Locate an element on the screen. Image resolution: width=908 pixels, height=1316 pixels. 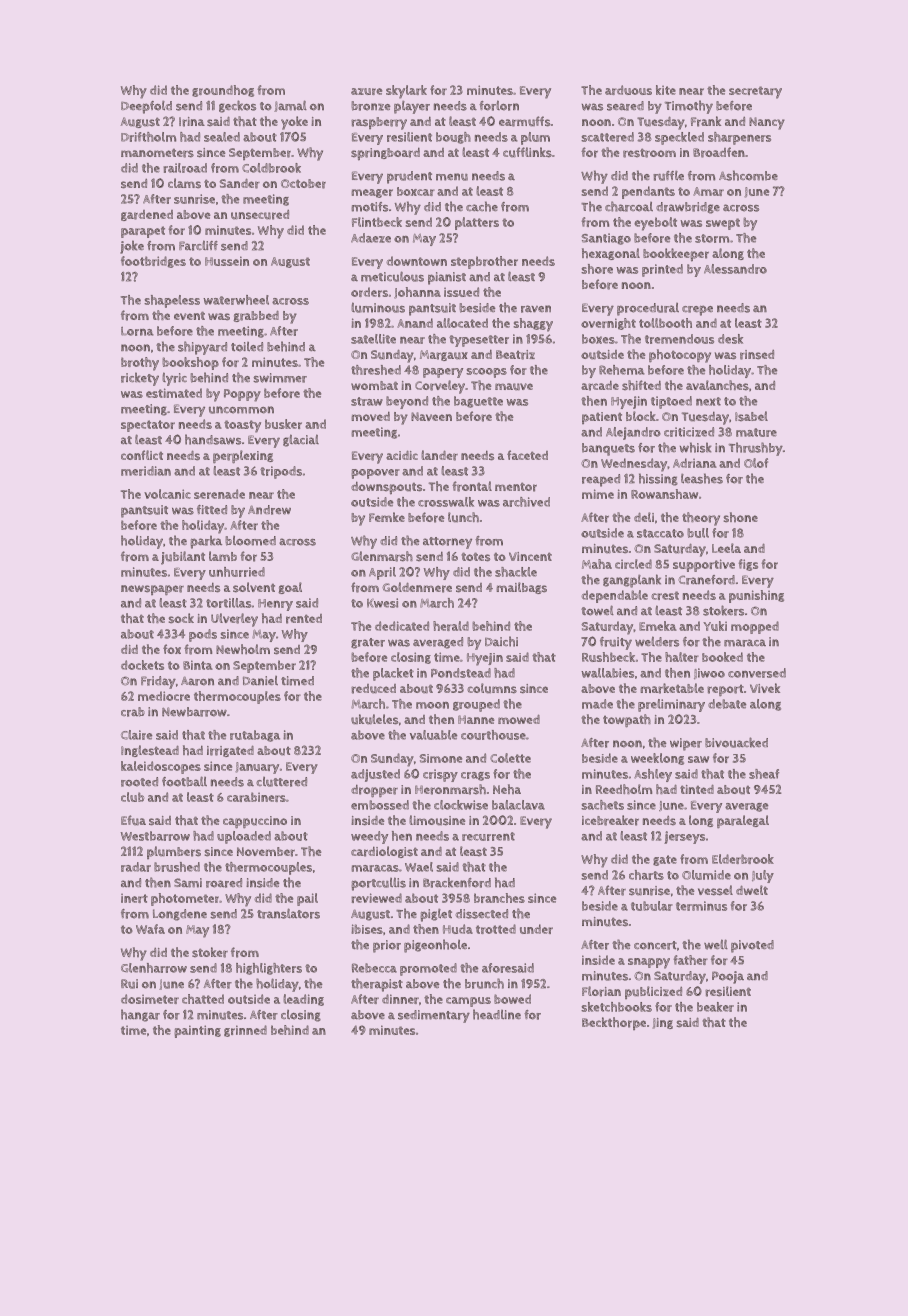
arduous is located at coordinates (628, 90).
